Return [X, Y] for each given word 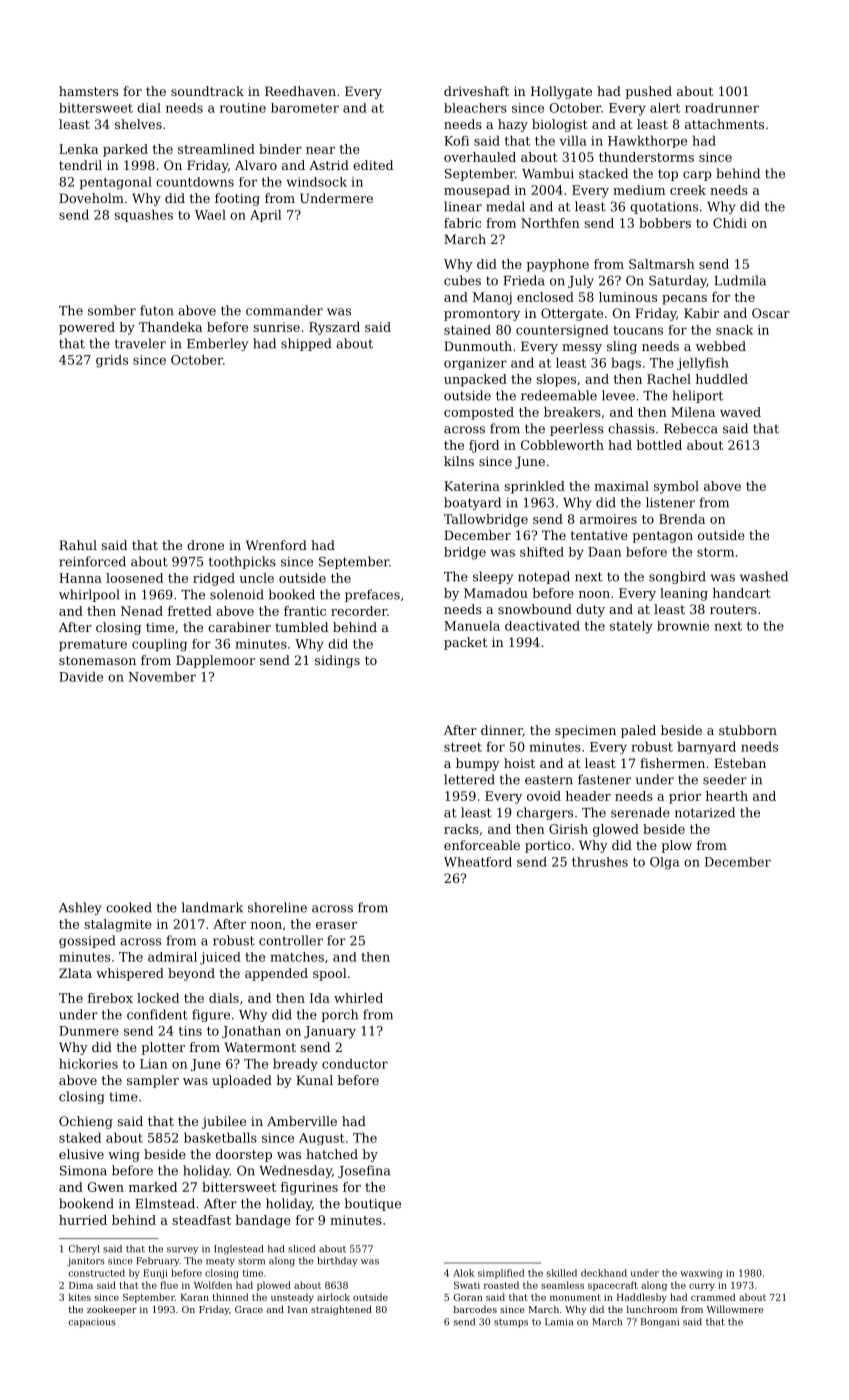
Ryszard [334, 328]
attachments [724, 124]
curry [702, 1287]
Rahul [78, 545]
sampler [153, 1081]
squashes [143, 215]
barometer [305, 108]
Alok [464, 1273]
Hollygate [561, 92]
